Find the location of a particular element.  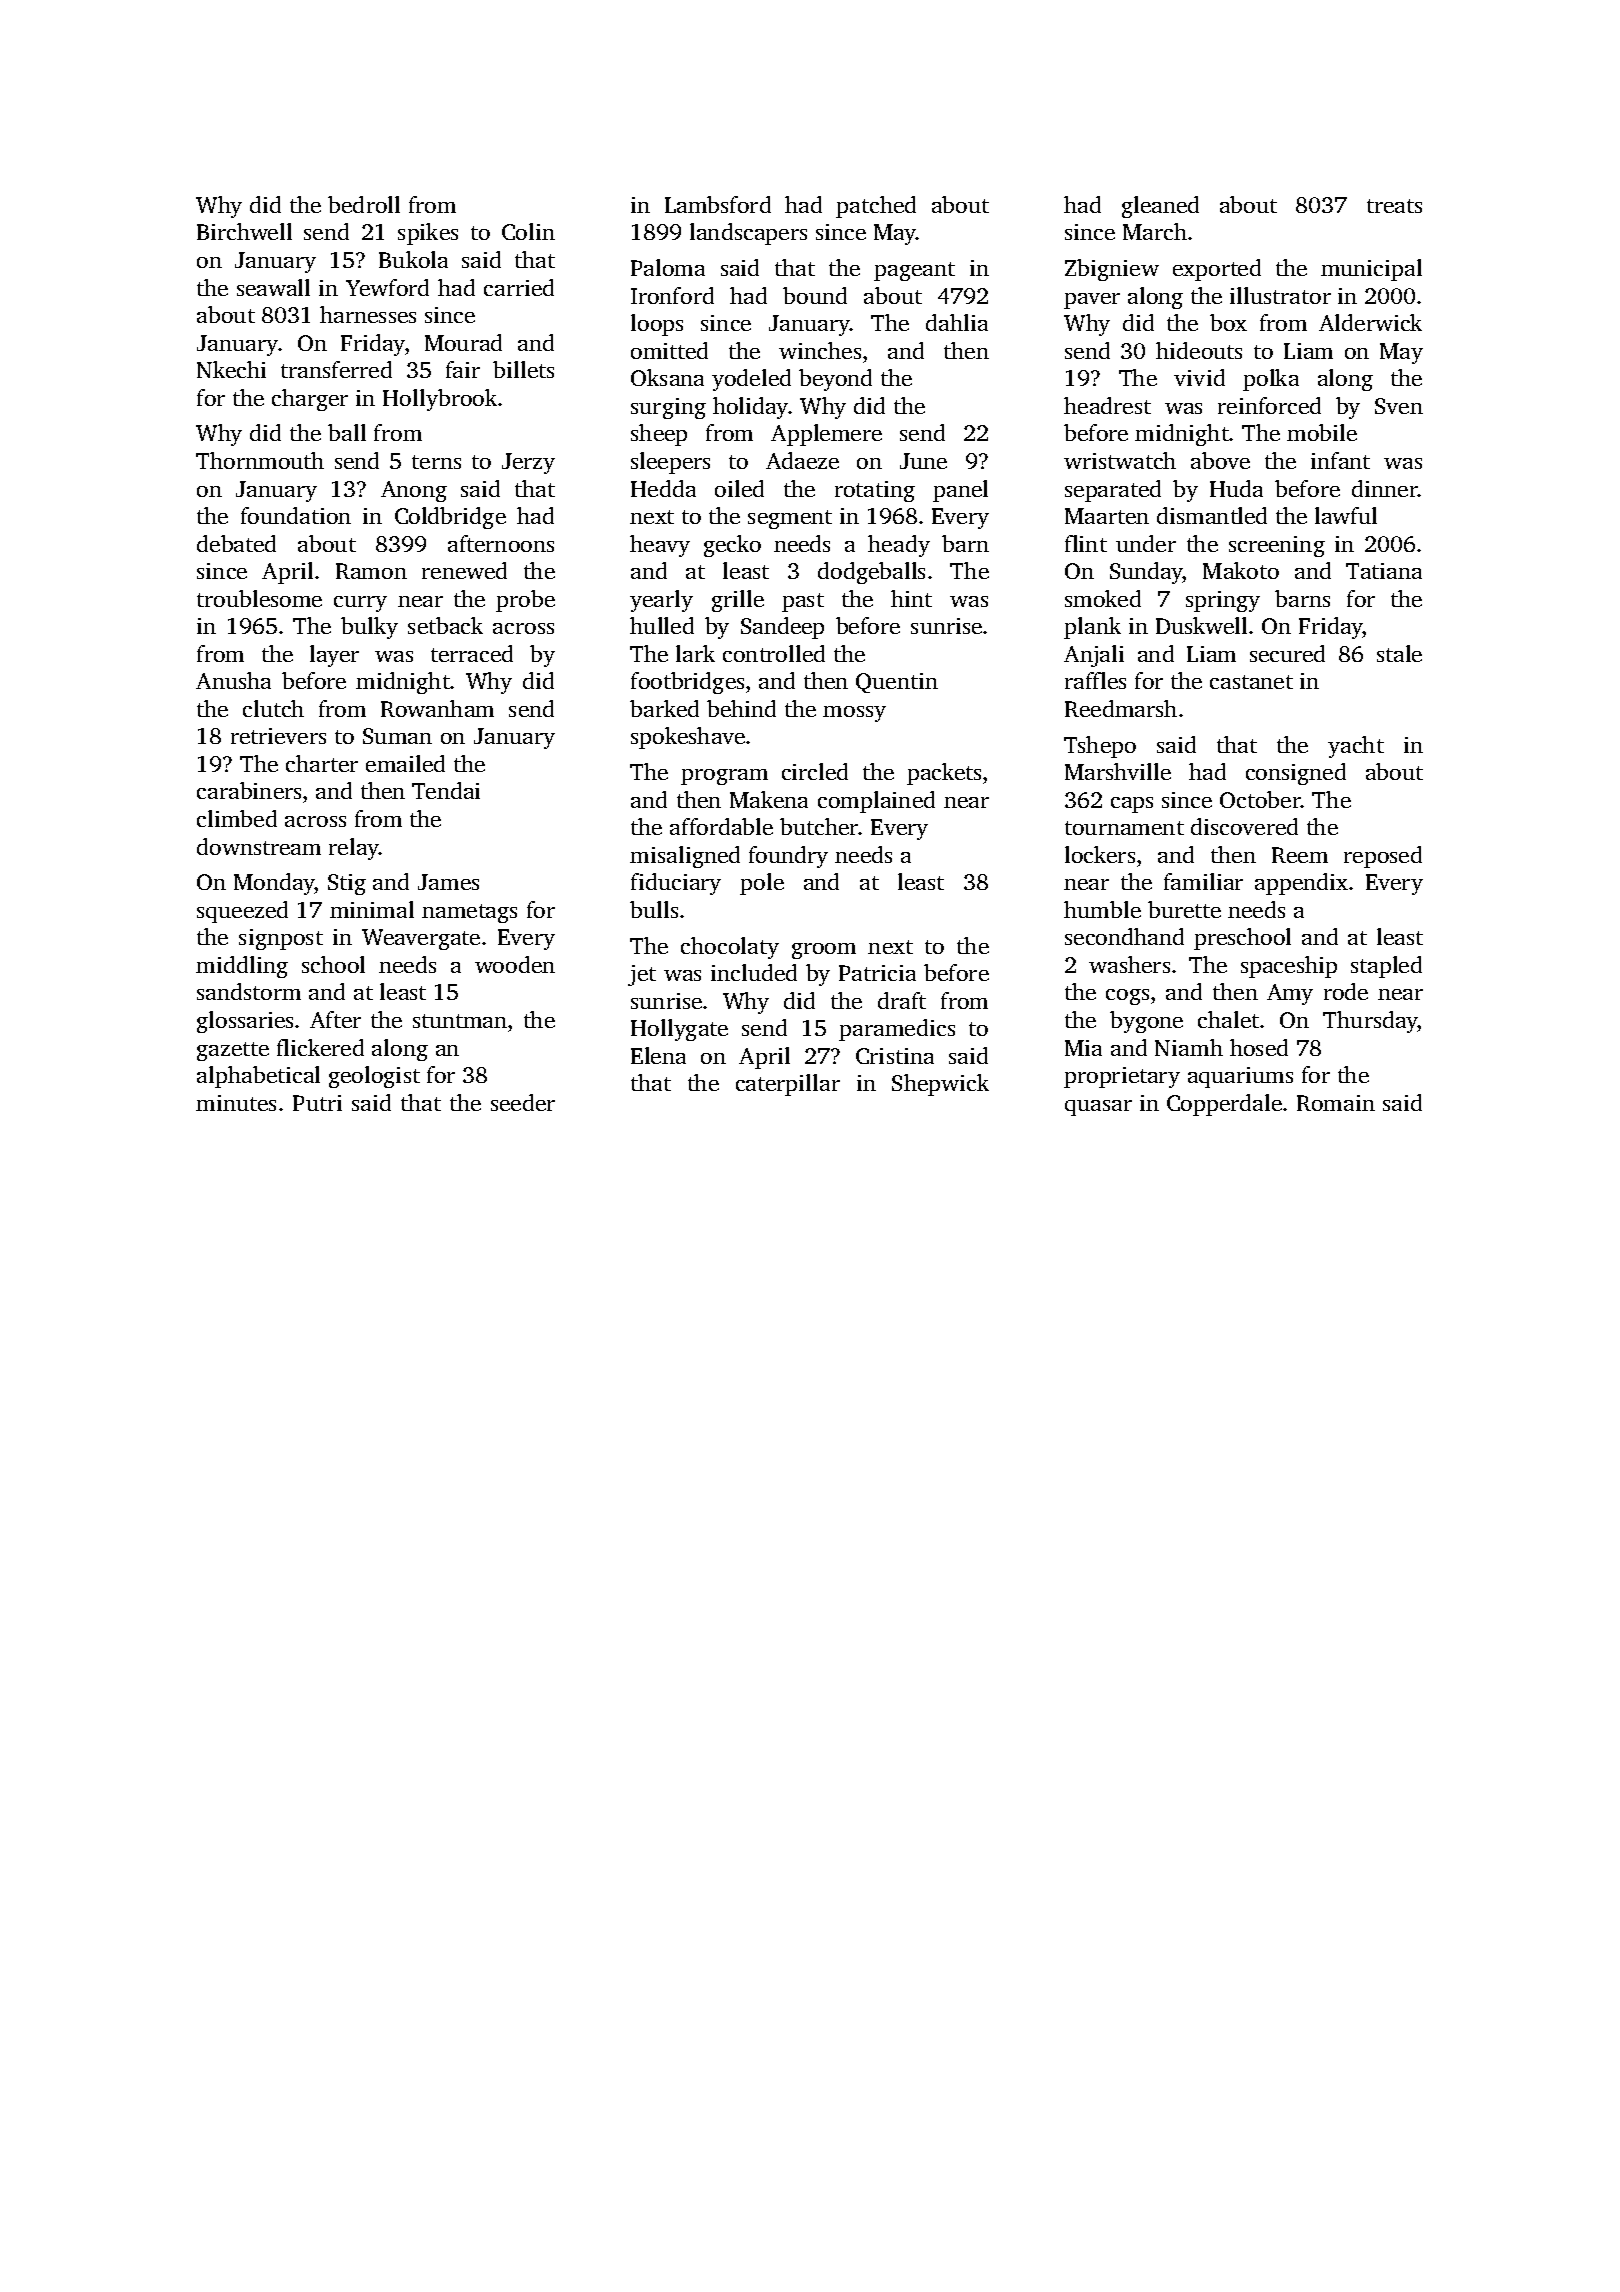

Alderwick is located at coordinates (1370, 322).
